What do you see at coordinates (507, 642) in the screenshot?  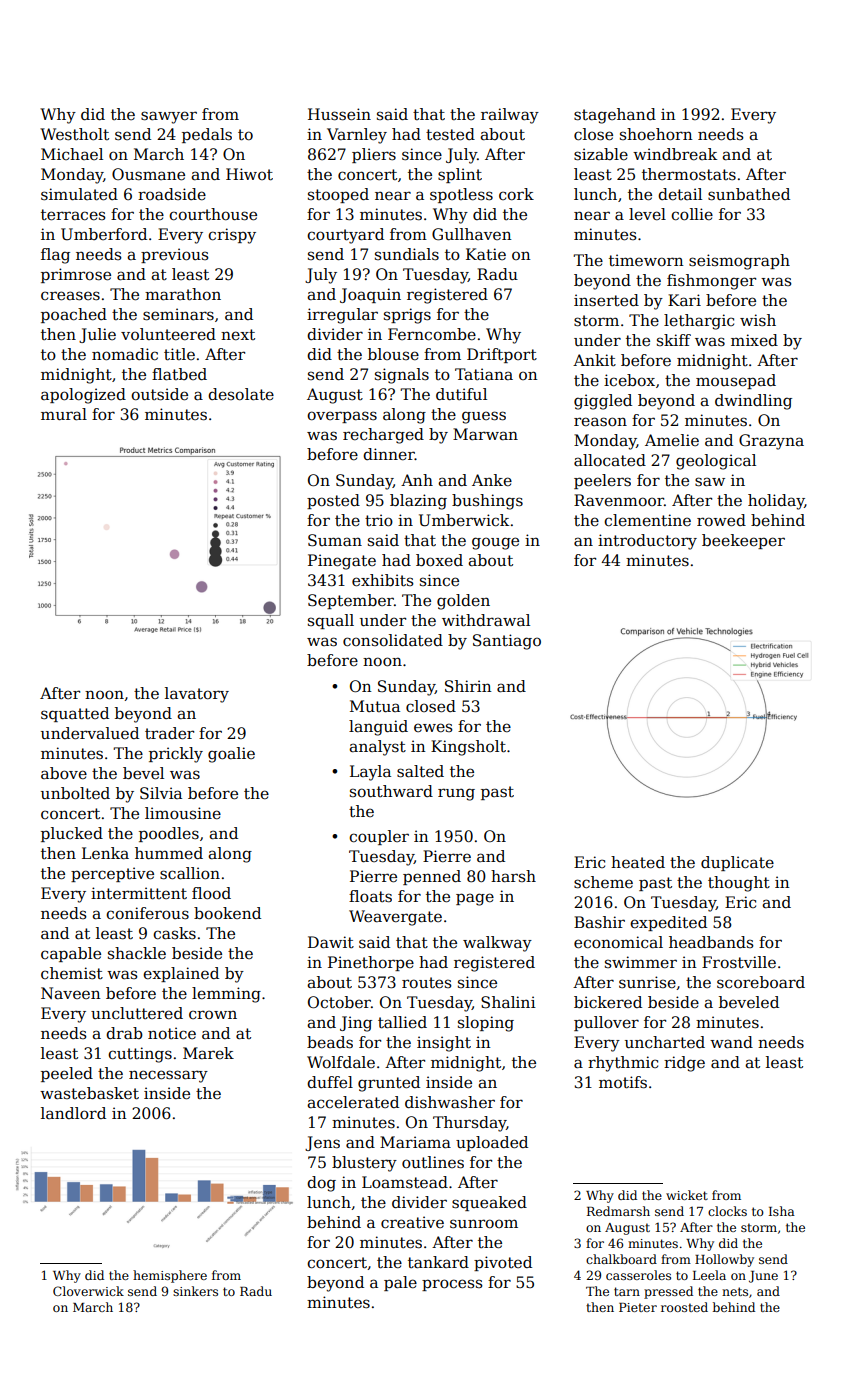 I see `Santiago` at bounding box center [507, 642].
